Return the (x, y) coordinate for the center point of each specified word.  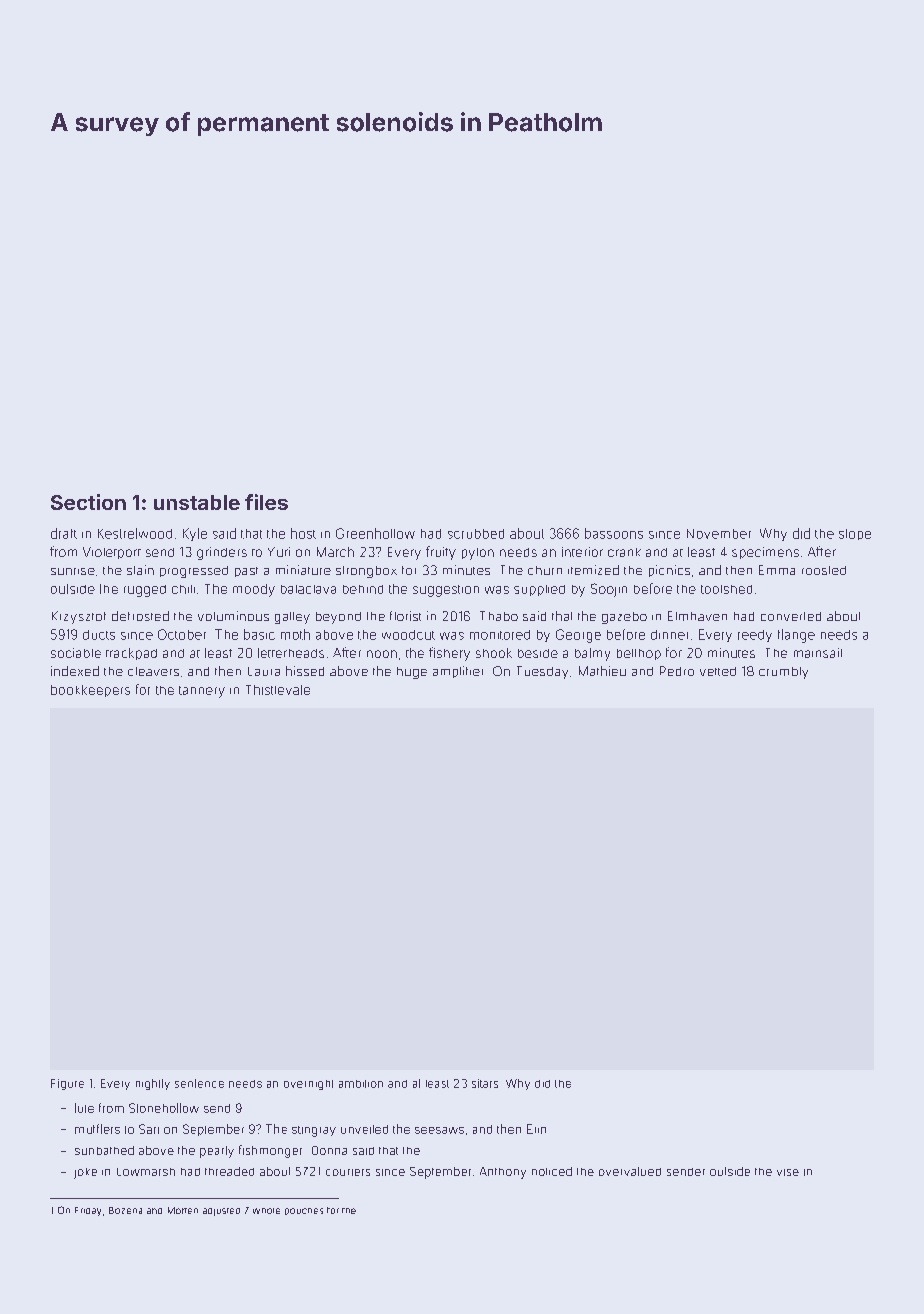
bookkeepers (90, 691)
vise (788, 1172)
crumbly (783, 673)
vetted (718, 671)
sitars (485, 1083)
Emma (777, 570)
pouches (304, 1211)
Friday (88, 1211)
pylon (478, 554)
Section (88, 502)
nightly (153, 1084)
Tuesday (542, 672)
